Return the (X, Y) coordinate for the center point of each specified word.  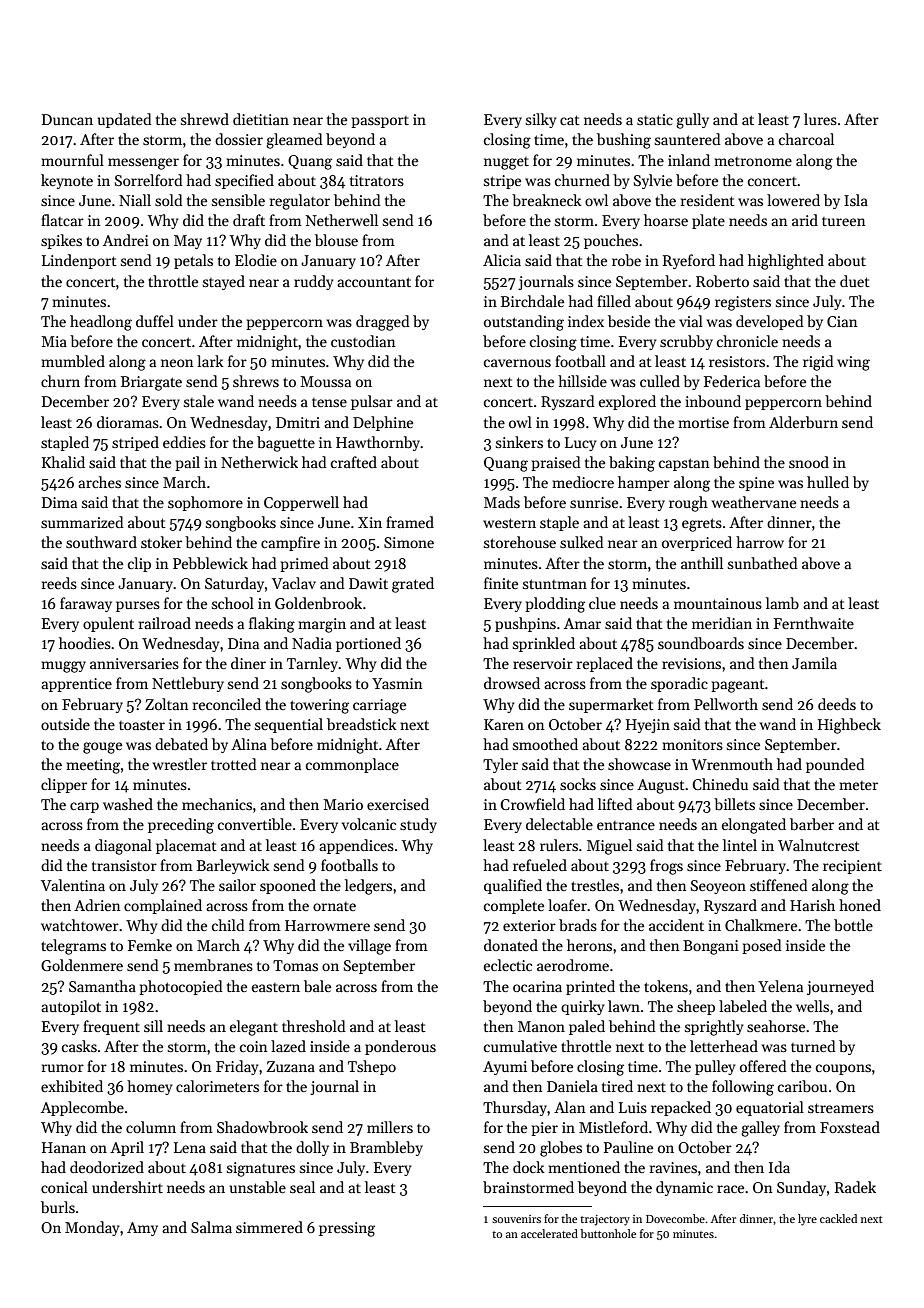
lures (820, 119)
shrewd (205, 119)
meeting (93, 766)
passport (380, 122)
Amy (142, 1229)
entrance (626, 825)
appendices (356, 846)
